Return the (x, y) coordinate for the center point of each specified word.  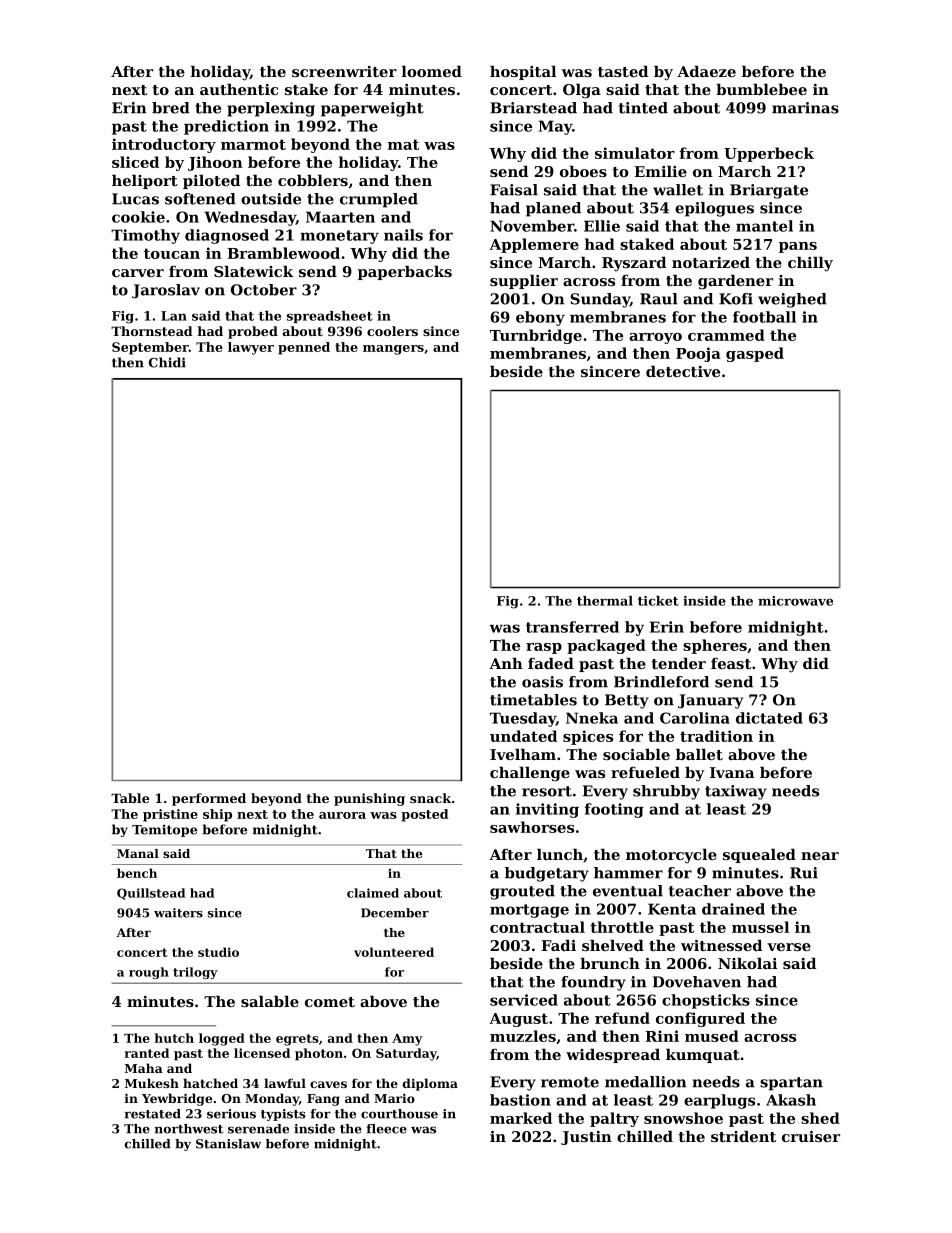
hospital (523, 73)
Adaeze (706, 71)
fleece (387, 1129)
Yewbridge (177, 1099)
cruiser (811, 1136)
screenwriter (344, 71)
